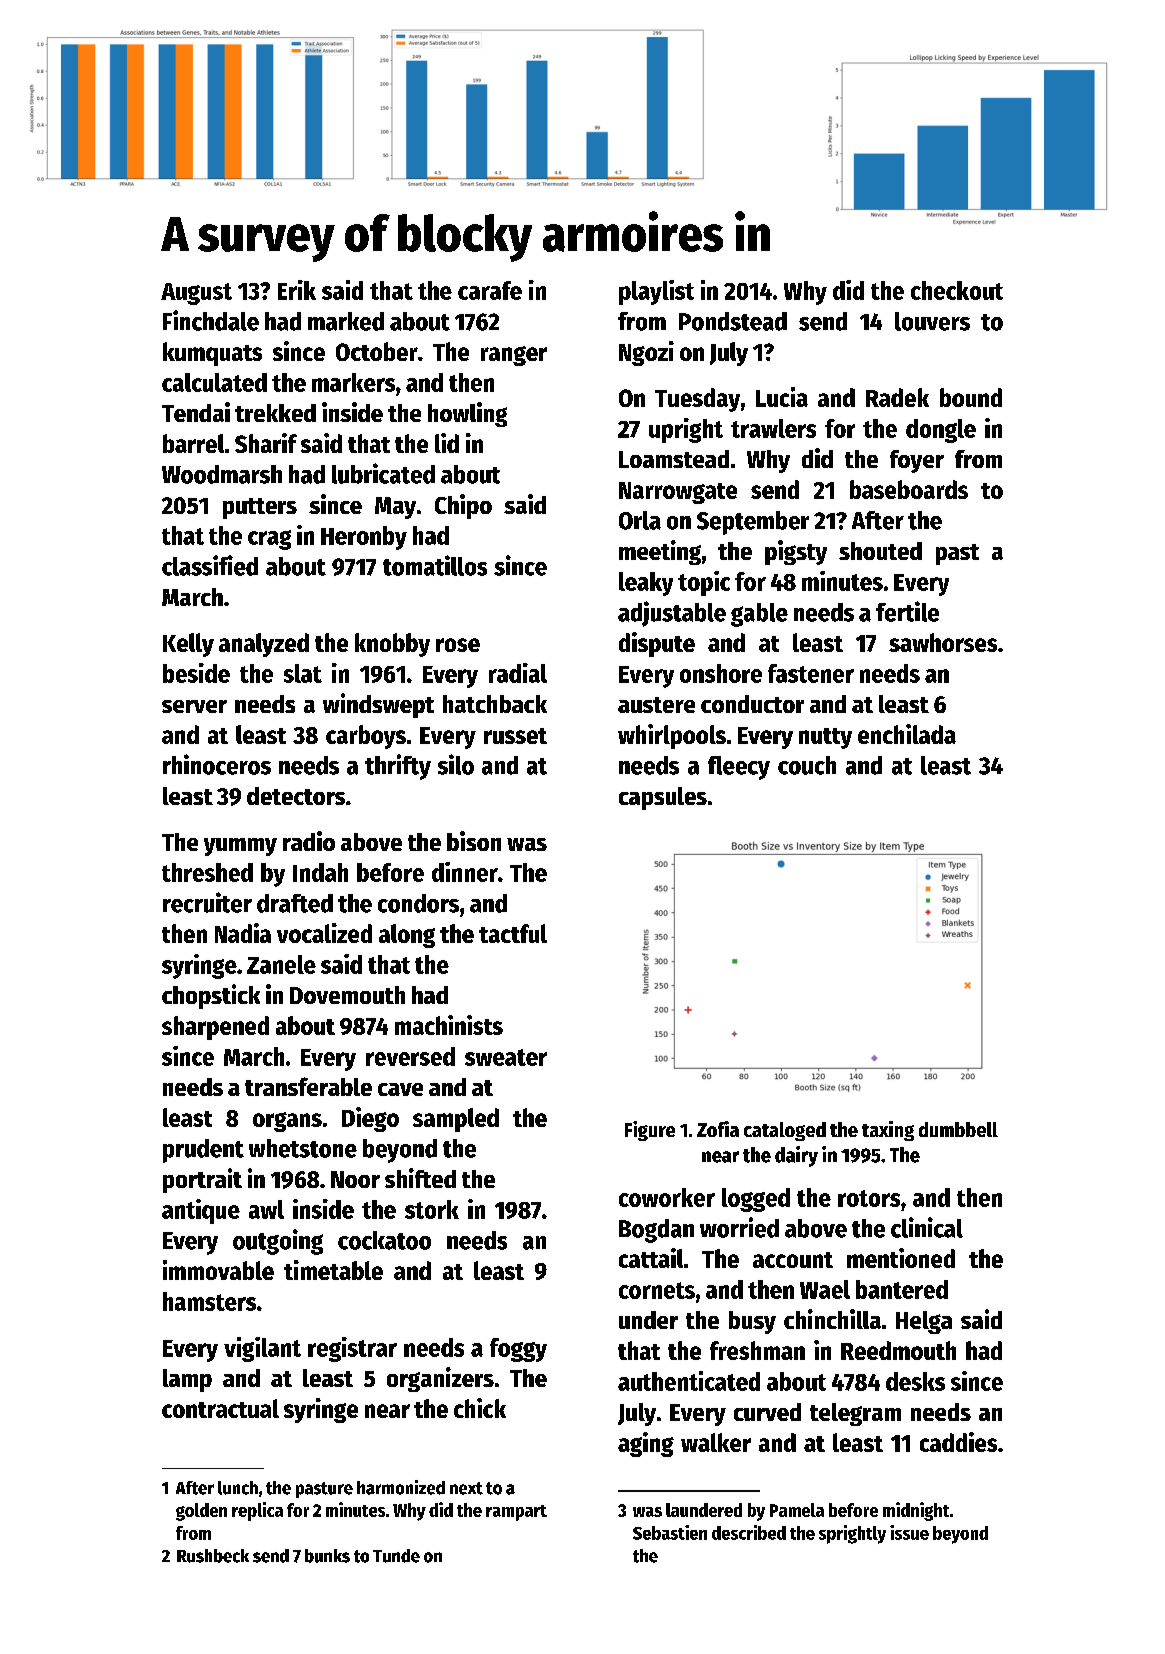 The image size is (1165, 1654). I want to click on checkout, so click(957, 290).
